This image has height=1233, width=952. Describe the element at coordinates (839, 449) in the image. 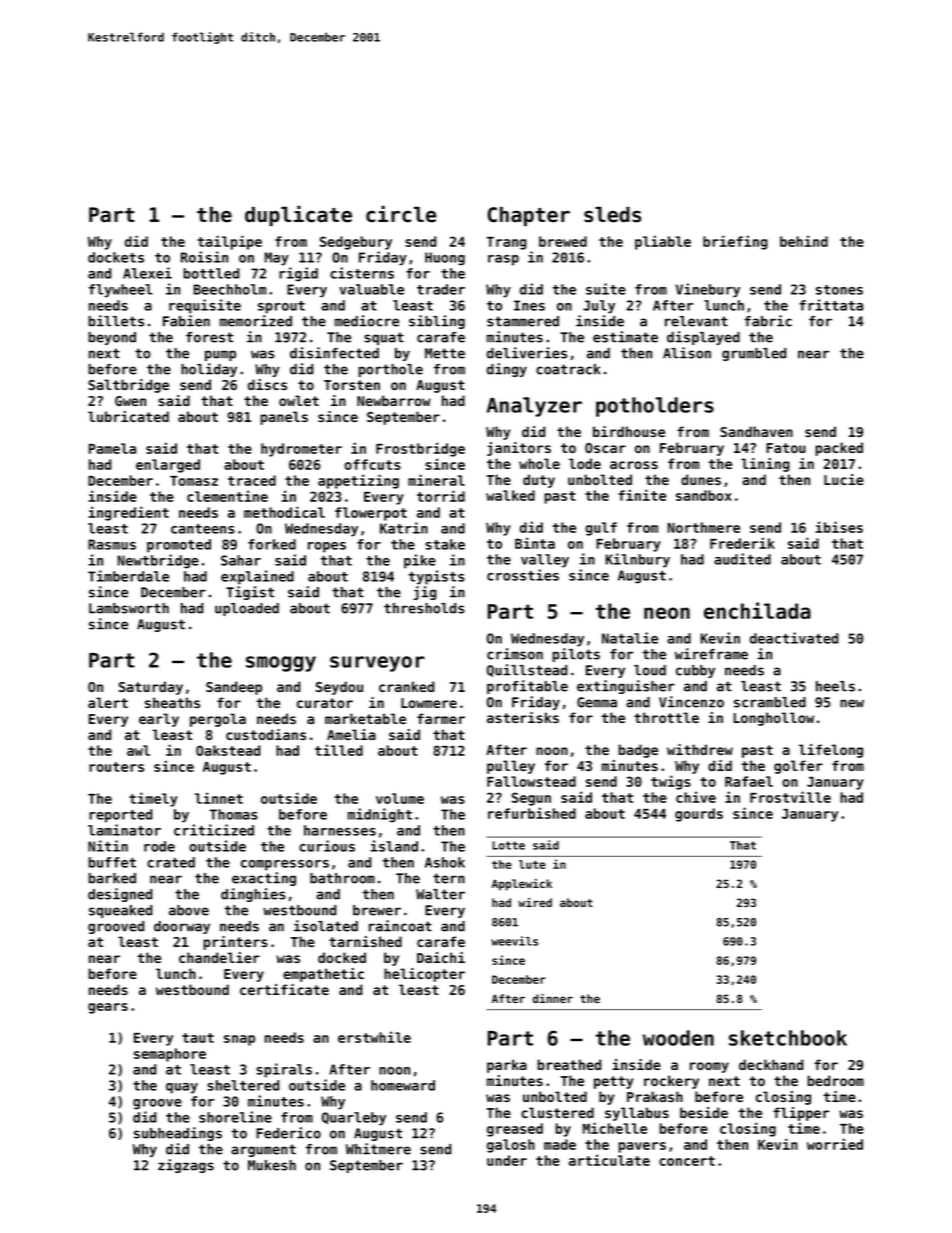

I see `packed` at that location.
